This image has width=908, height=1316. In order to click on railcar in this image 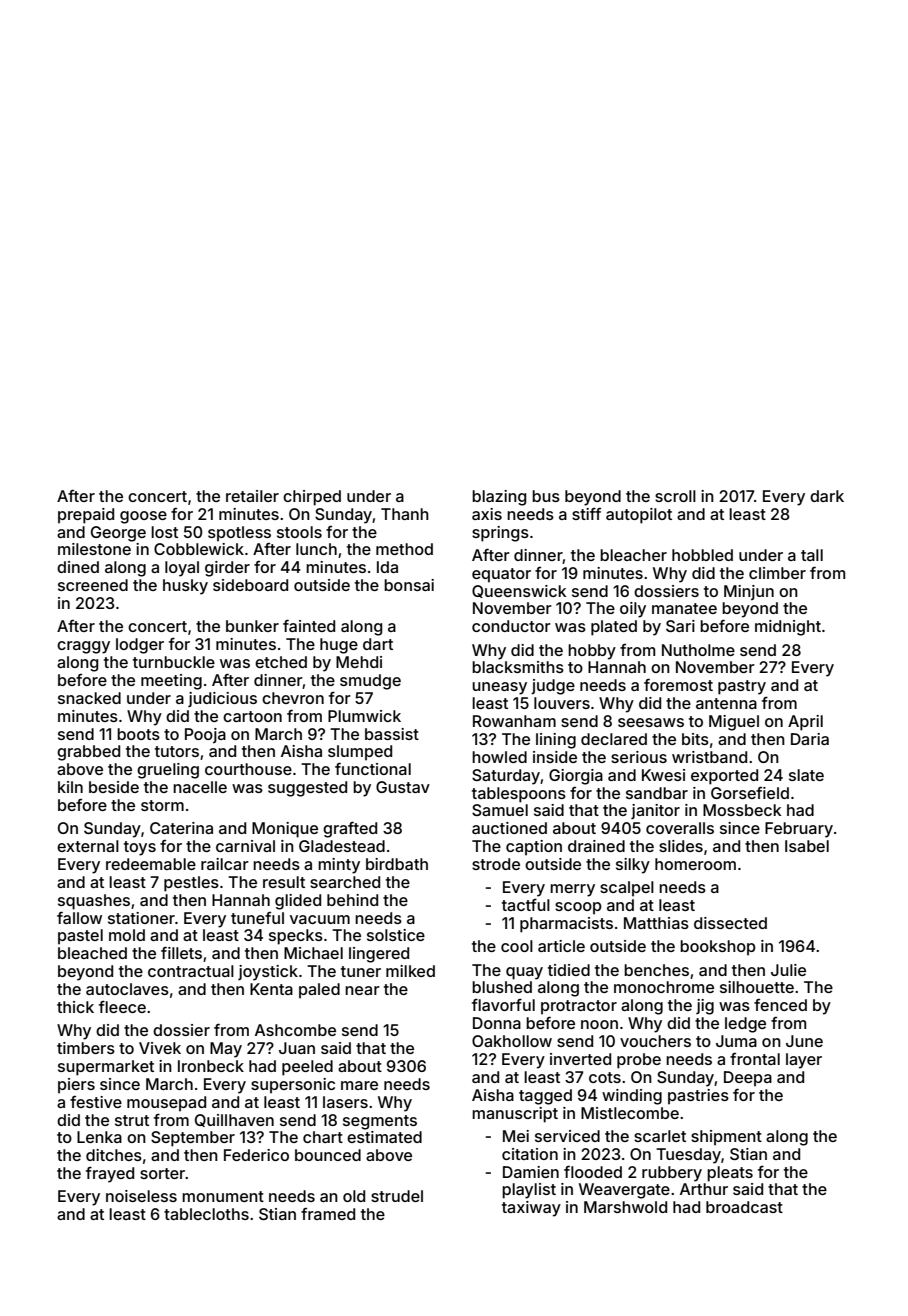, I will do `click(225, 864)`.
